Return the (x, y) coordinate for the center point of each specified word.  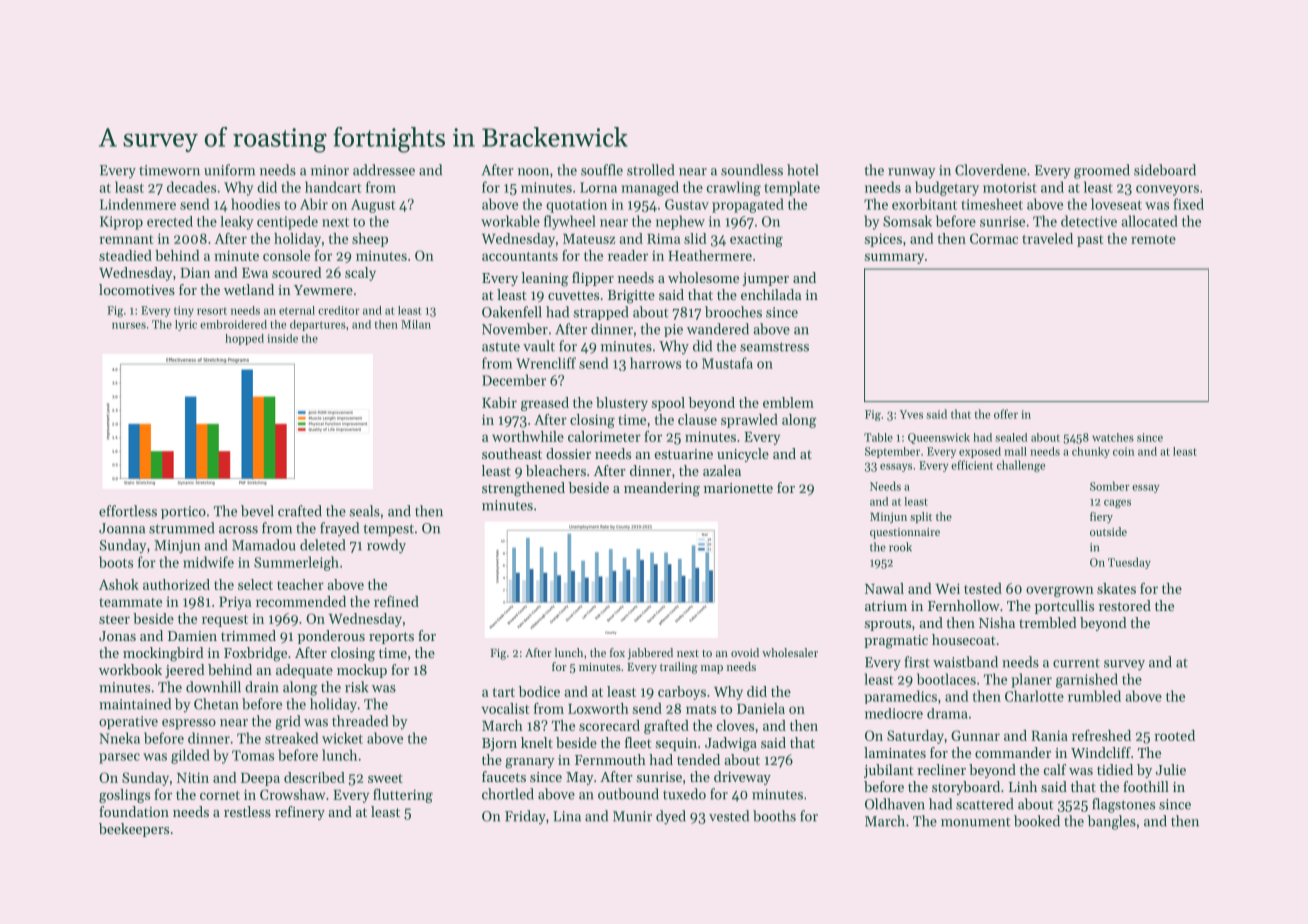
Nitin (193, 777)
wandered (718, 329)
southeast (512, 453)
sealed (1011, 437)
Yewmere (323, 290)
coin (1123, 451)
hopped (244, 339)
